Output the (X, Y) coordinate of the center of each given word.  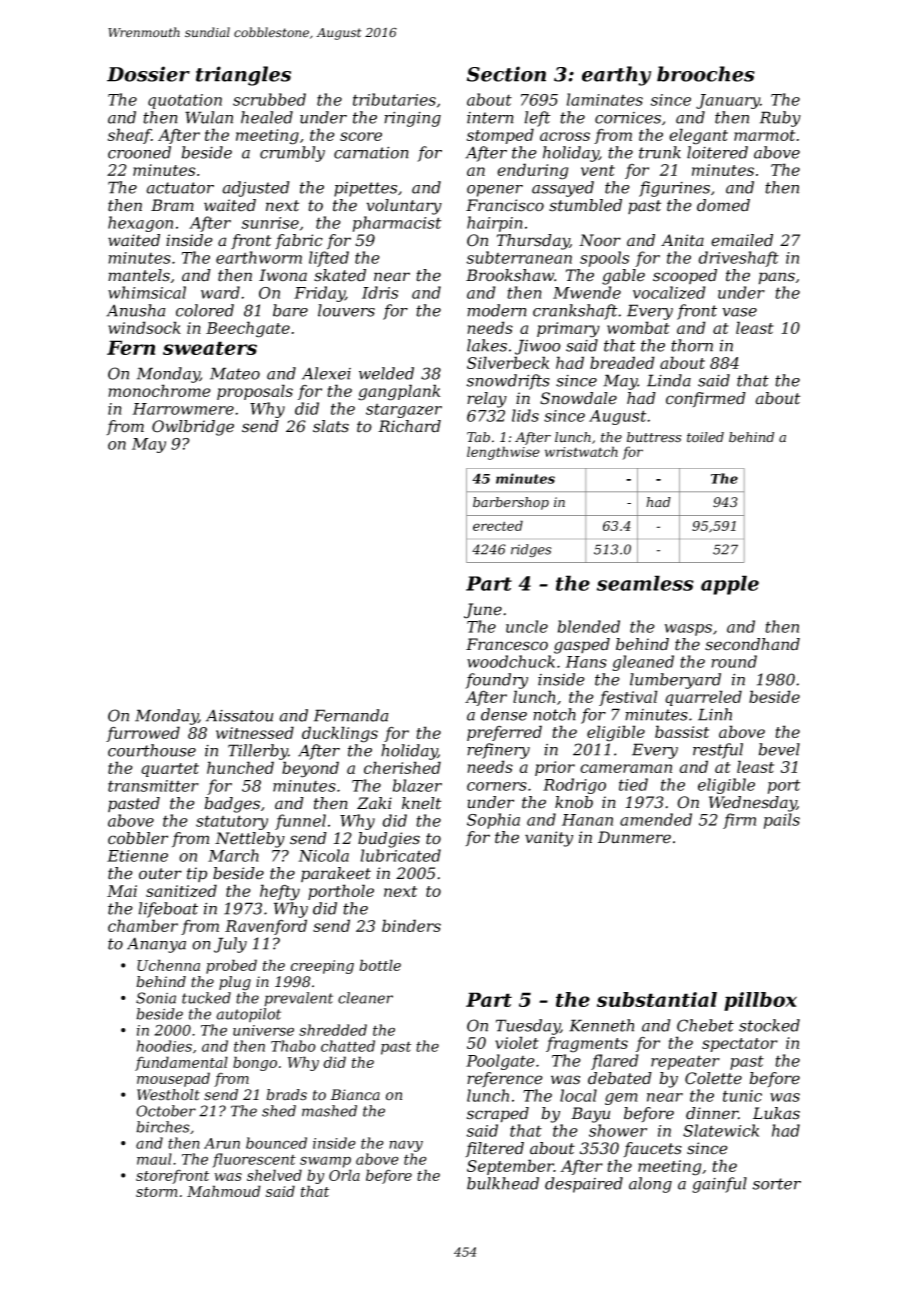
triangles (243, 76)
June (483, 611)
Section (506, 74)
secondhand (752, 644)
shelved (274, 1175)
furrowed (143, 734)
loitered (717, 152)
